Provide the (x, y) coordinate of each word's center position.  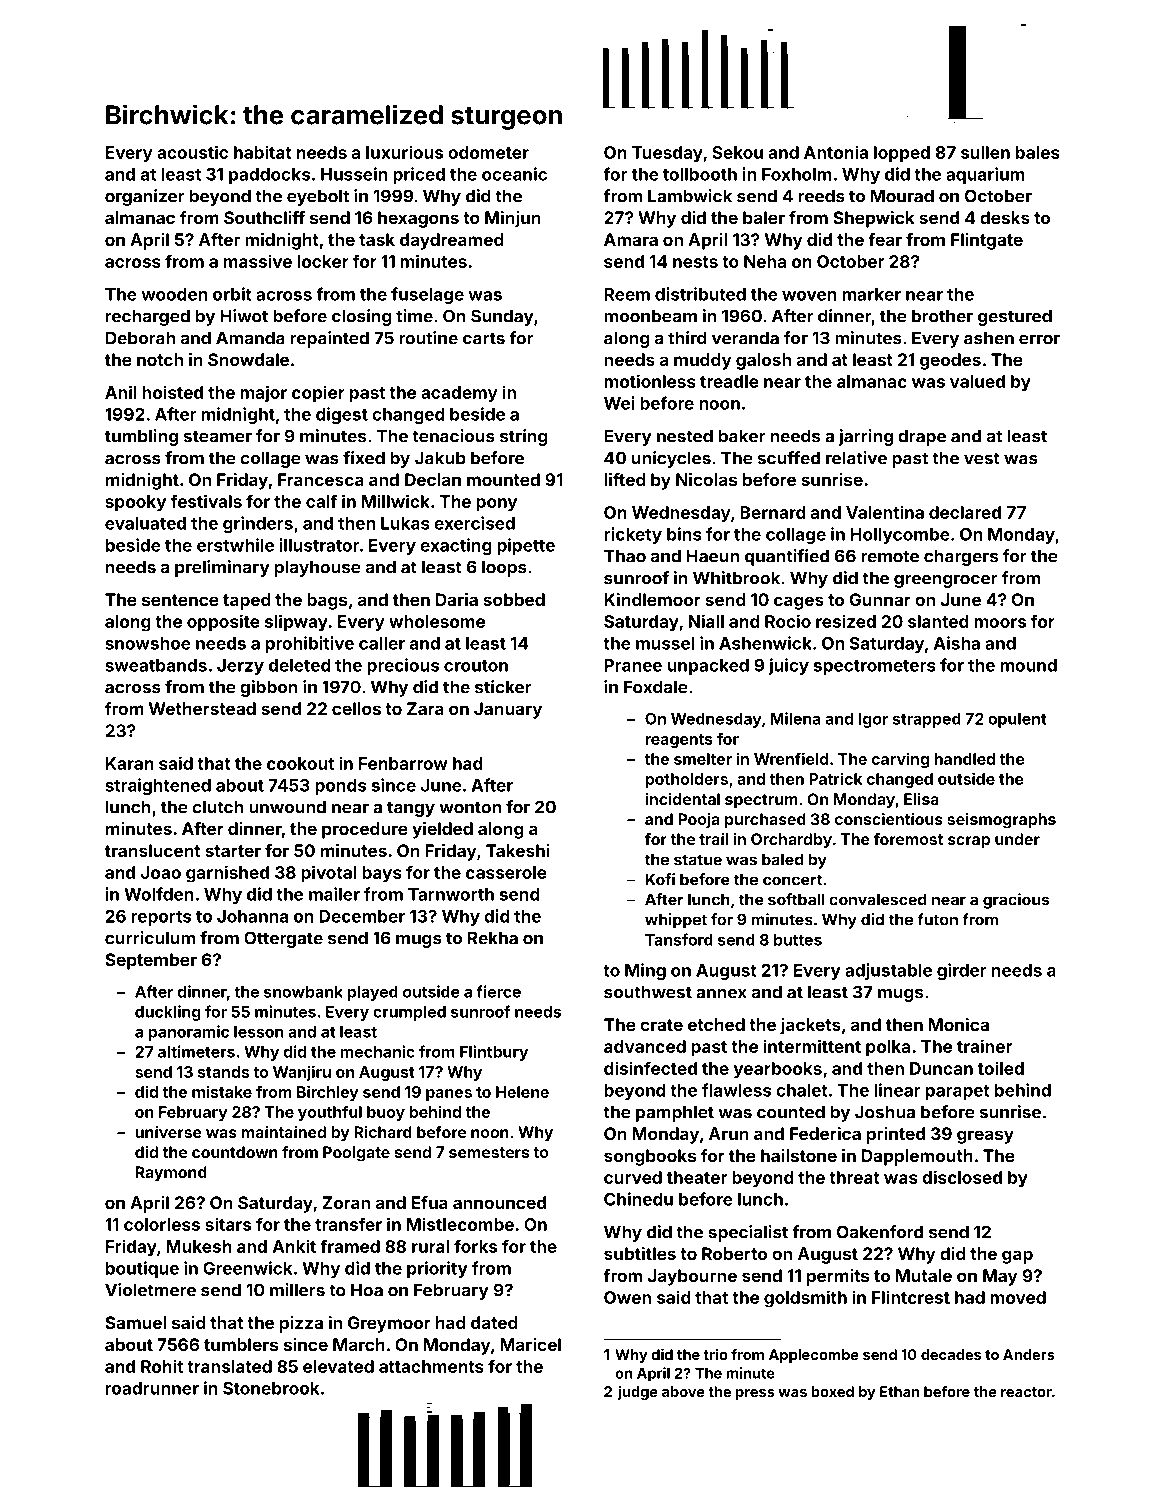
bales (1038, 152)
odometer (488, 152)
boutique (142, 1269)
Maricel (530, 1344)
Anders (1029, 1354)
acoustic (192, 152)
